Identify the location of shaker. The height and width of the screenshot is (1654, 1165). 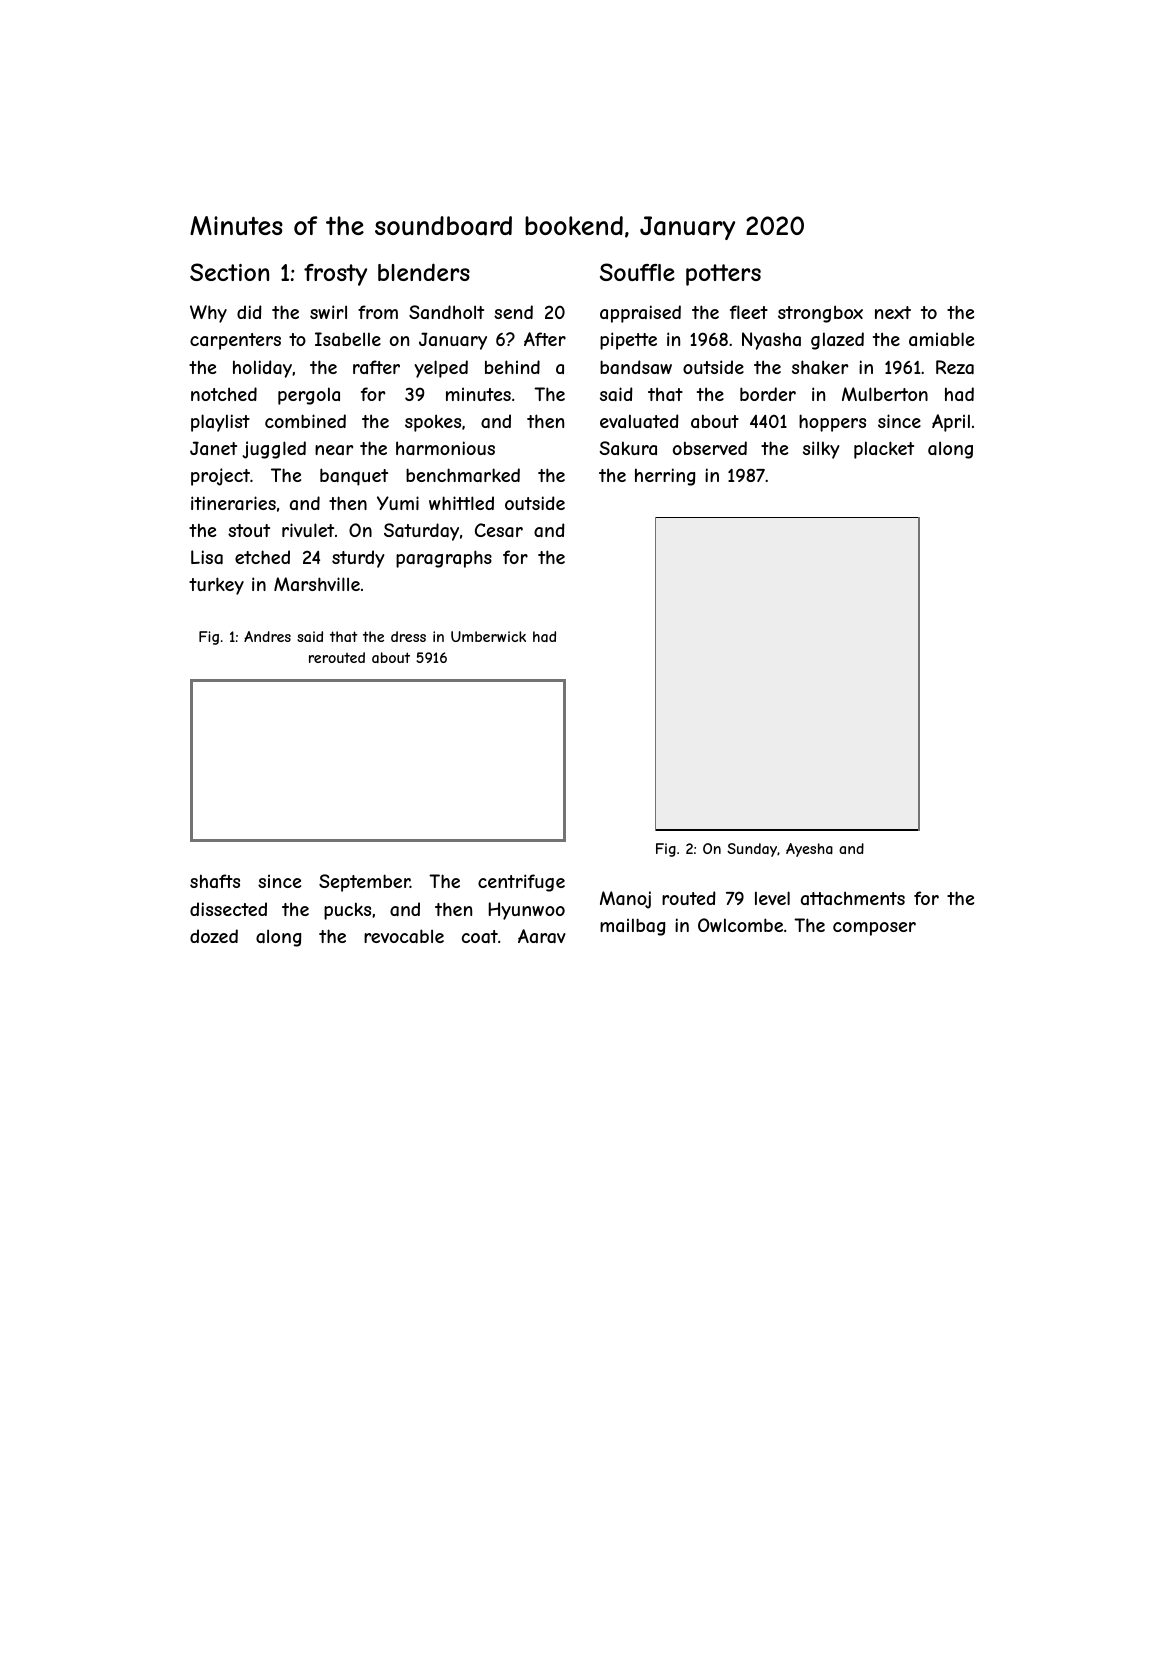
(820, 367).
